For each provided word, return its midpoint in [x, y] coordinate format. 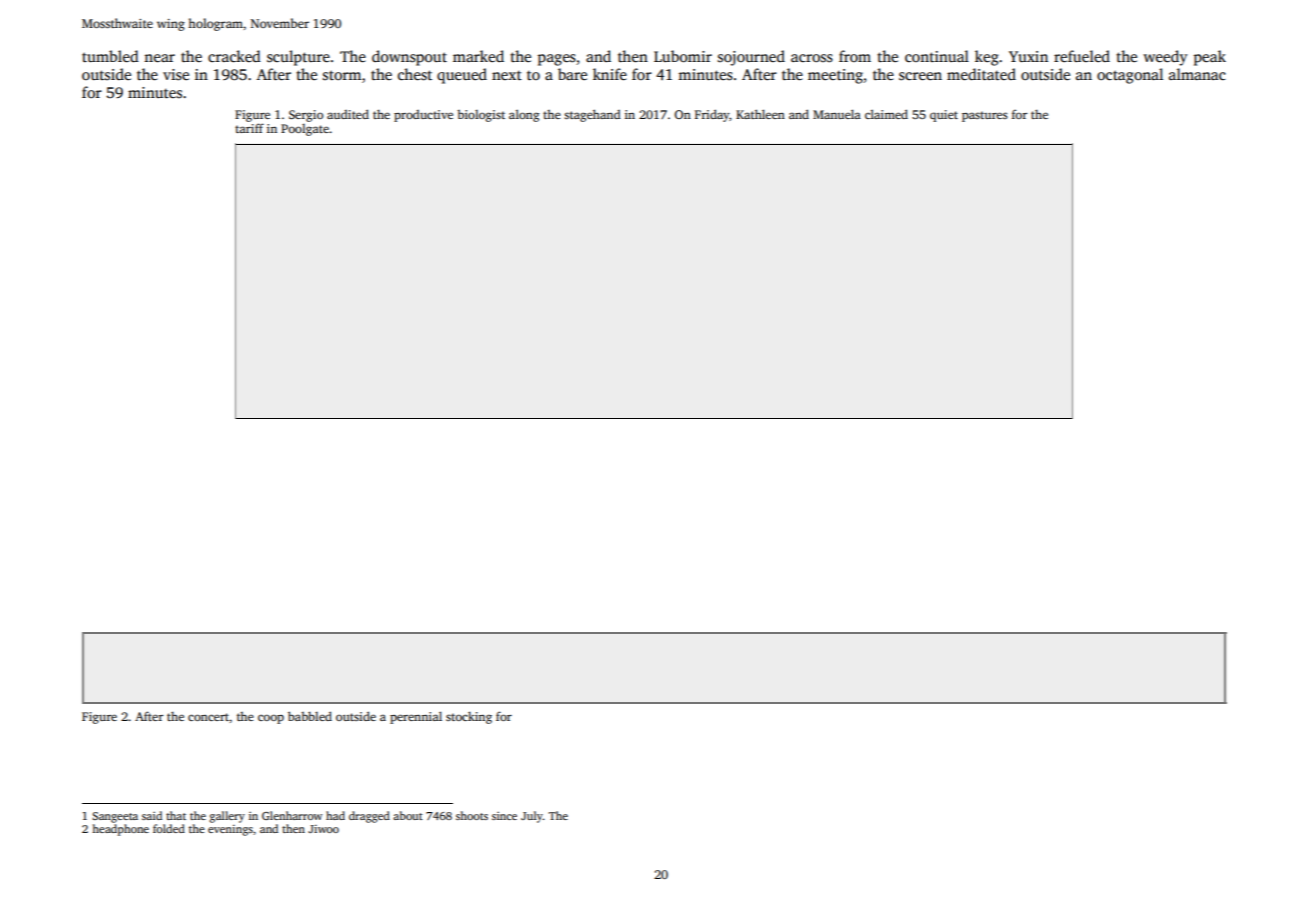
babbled [310, 716]
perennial [416, 717]
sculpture [298, 58]
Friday [712, 115]
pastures [985, 116]
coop [271, 719]
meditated [981, 74]
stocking [469, 718]
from [855, 56]
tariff [249, 128]
